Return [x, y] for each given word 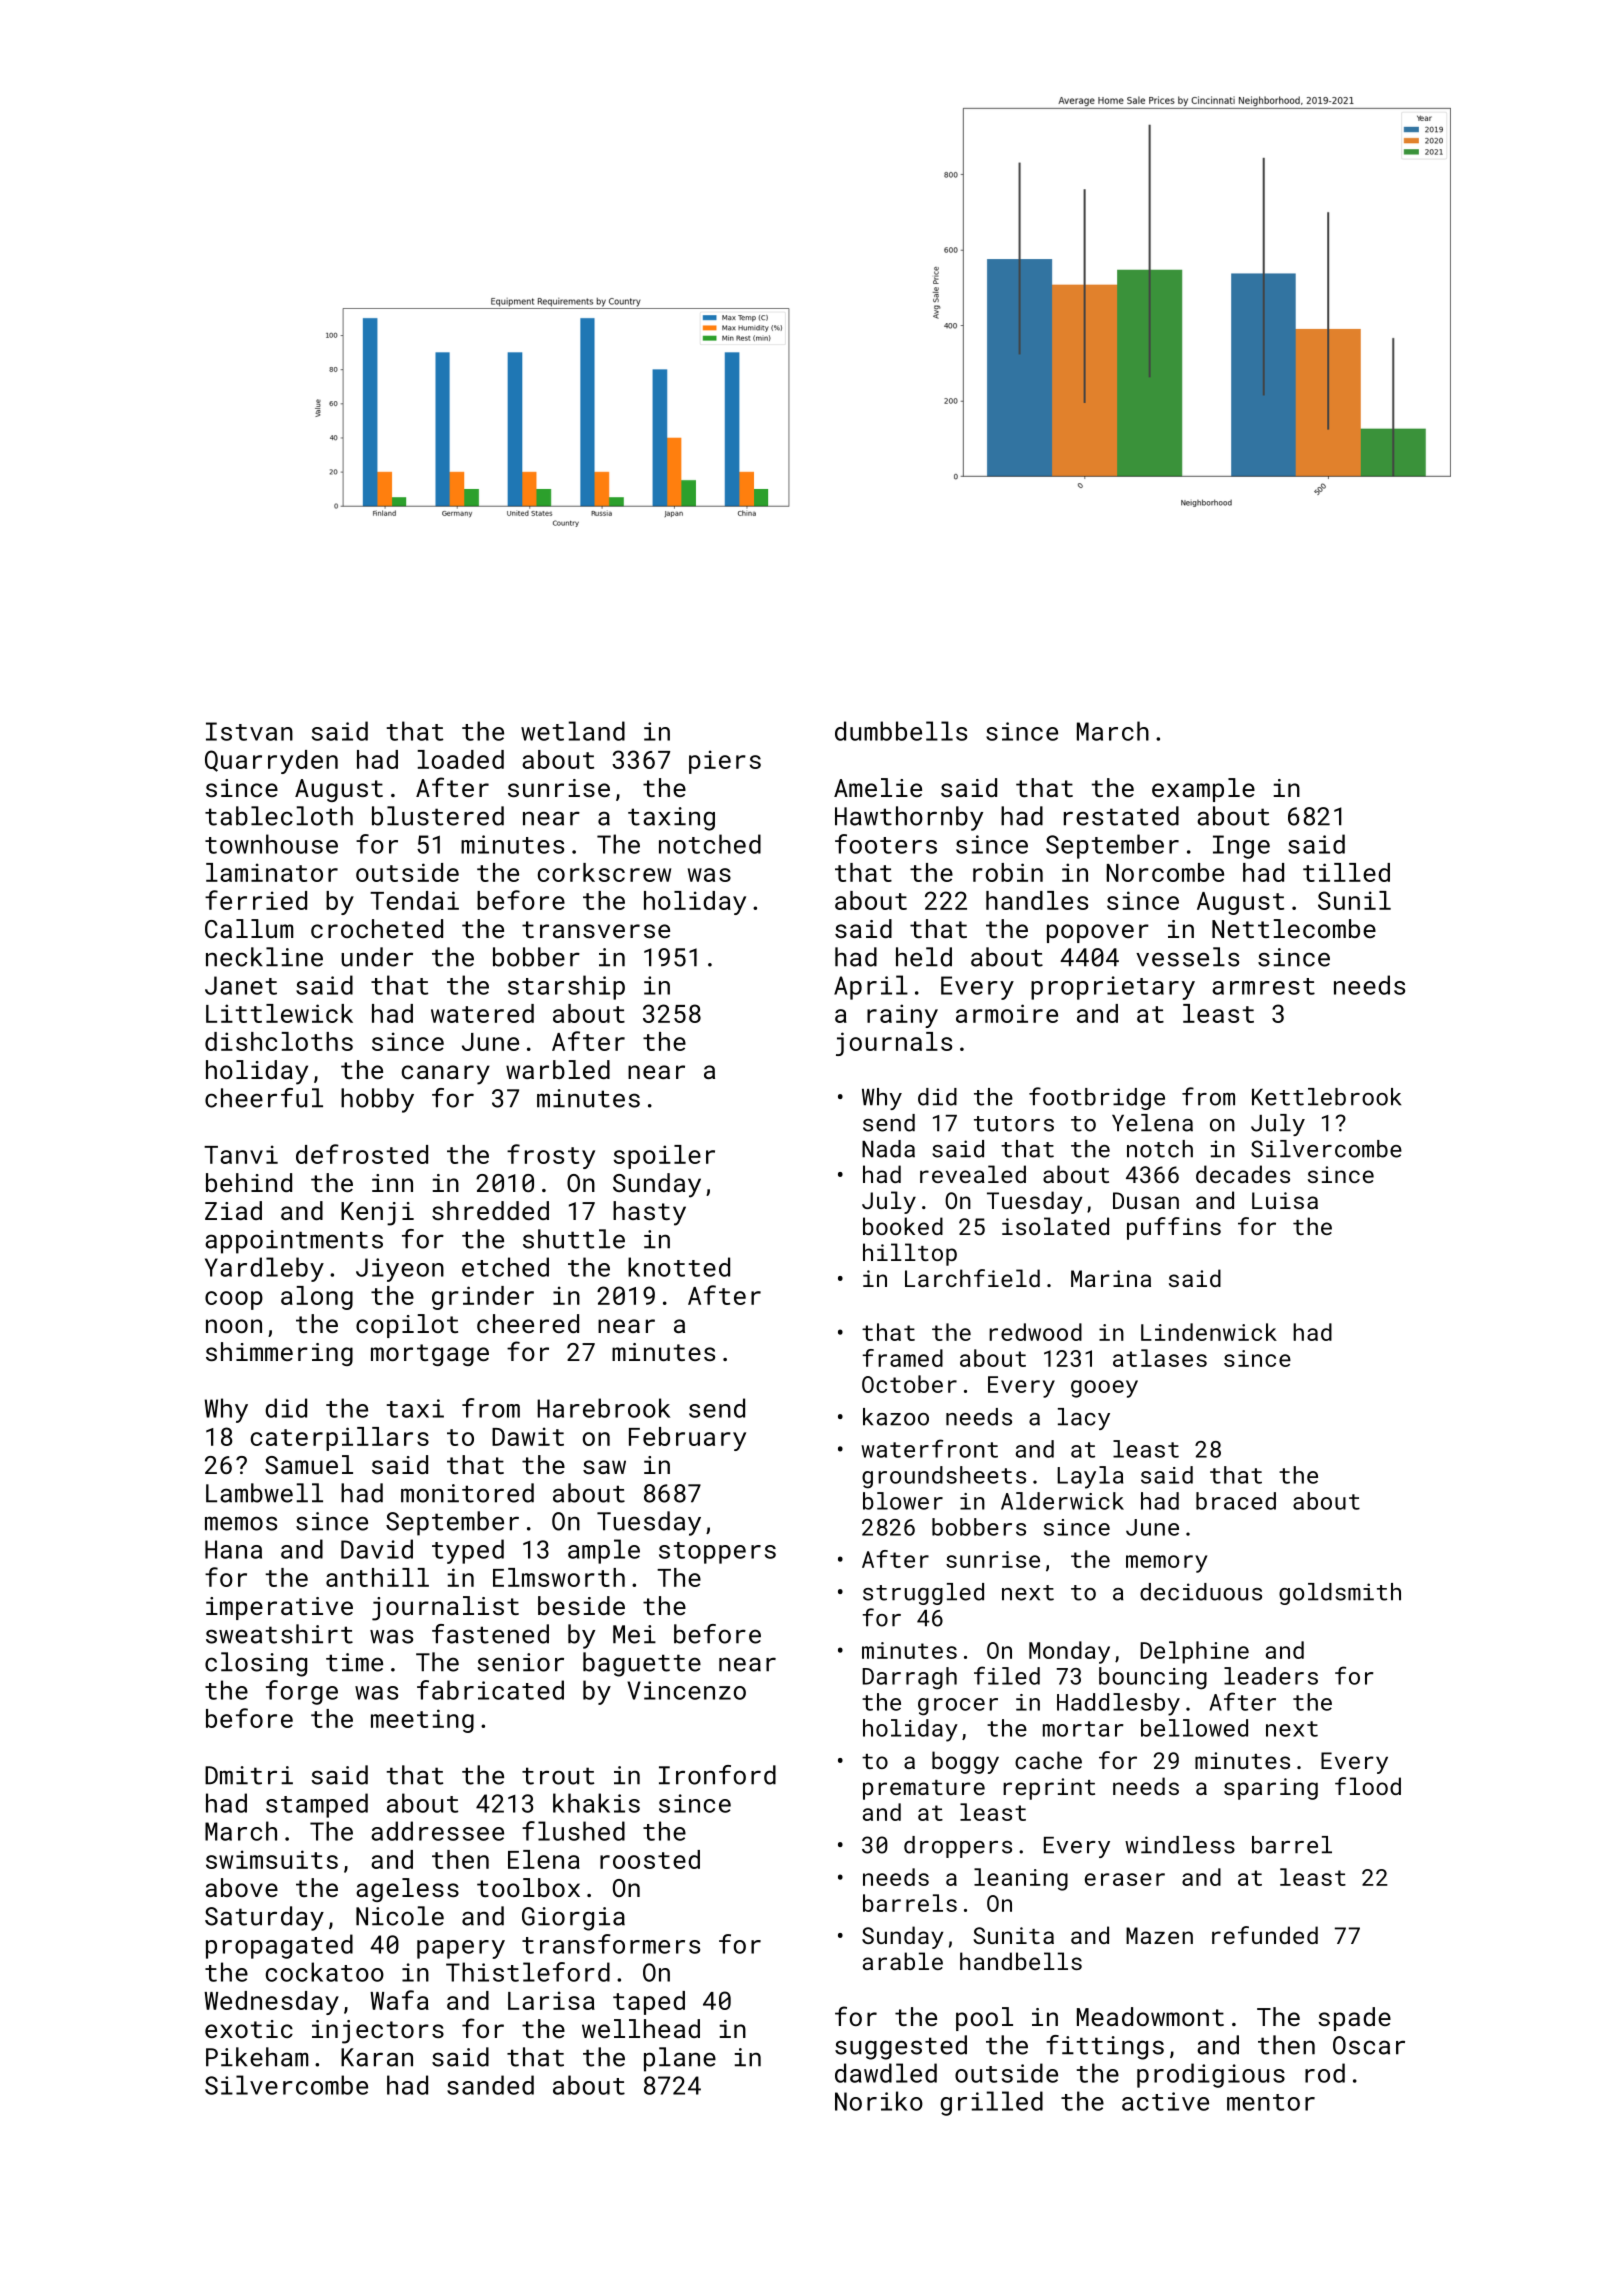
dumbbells [901, 731]
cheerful [264, 1098]
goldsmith [1340, 1594]
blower [903, 1501]
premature [924, 1790]
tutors [1014, 1124]
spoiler [664, 1157]
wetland [573, 731]
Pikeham [257, 2057]
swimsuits [272, 1859]
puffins [1174, 1228]
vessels [1187, 957]
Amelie [878, 787]
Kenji [377, 1214]
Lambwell [264, 1493]
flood [1368, 1786]
